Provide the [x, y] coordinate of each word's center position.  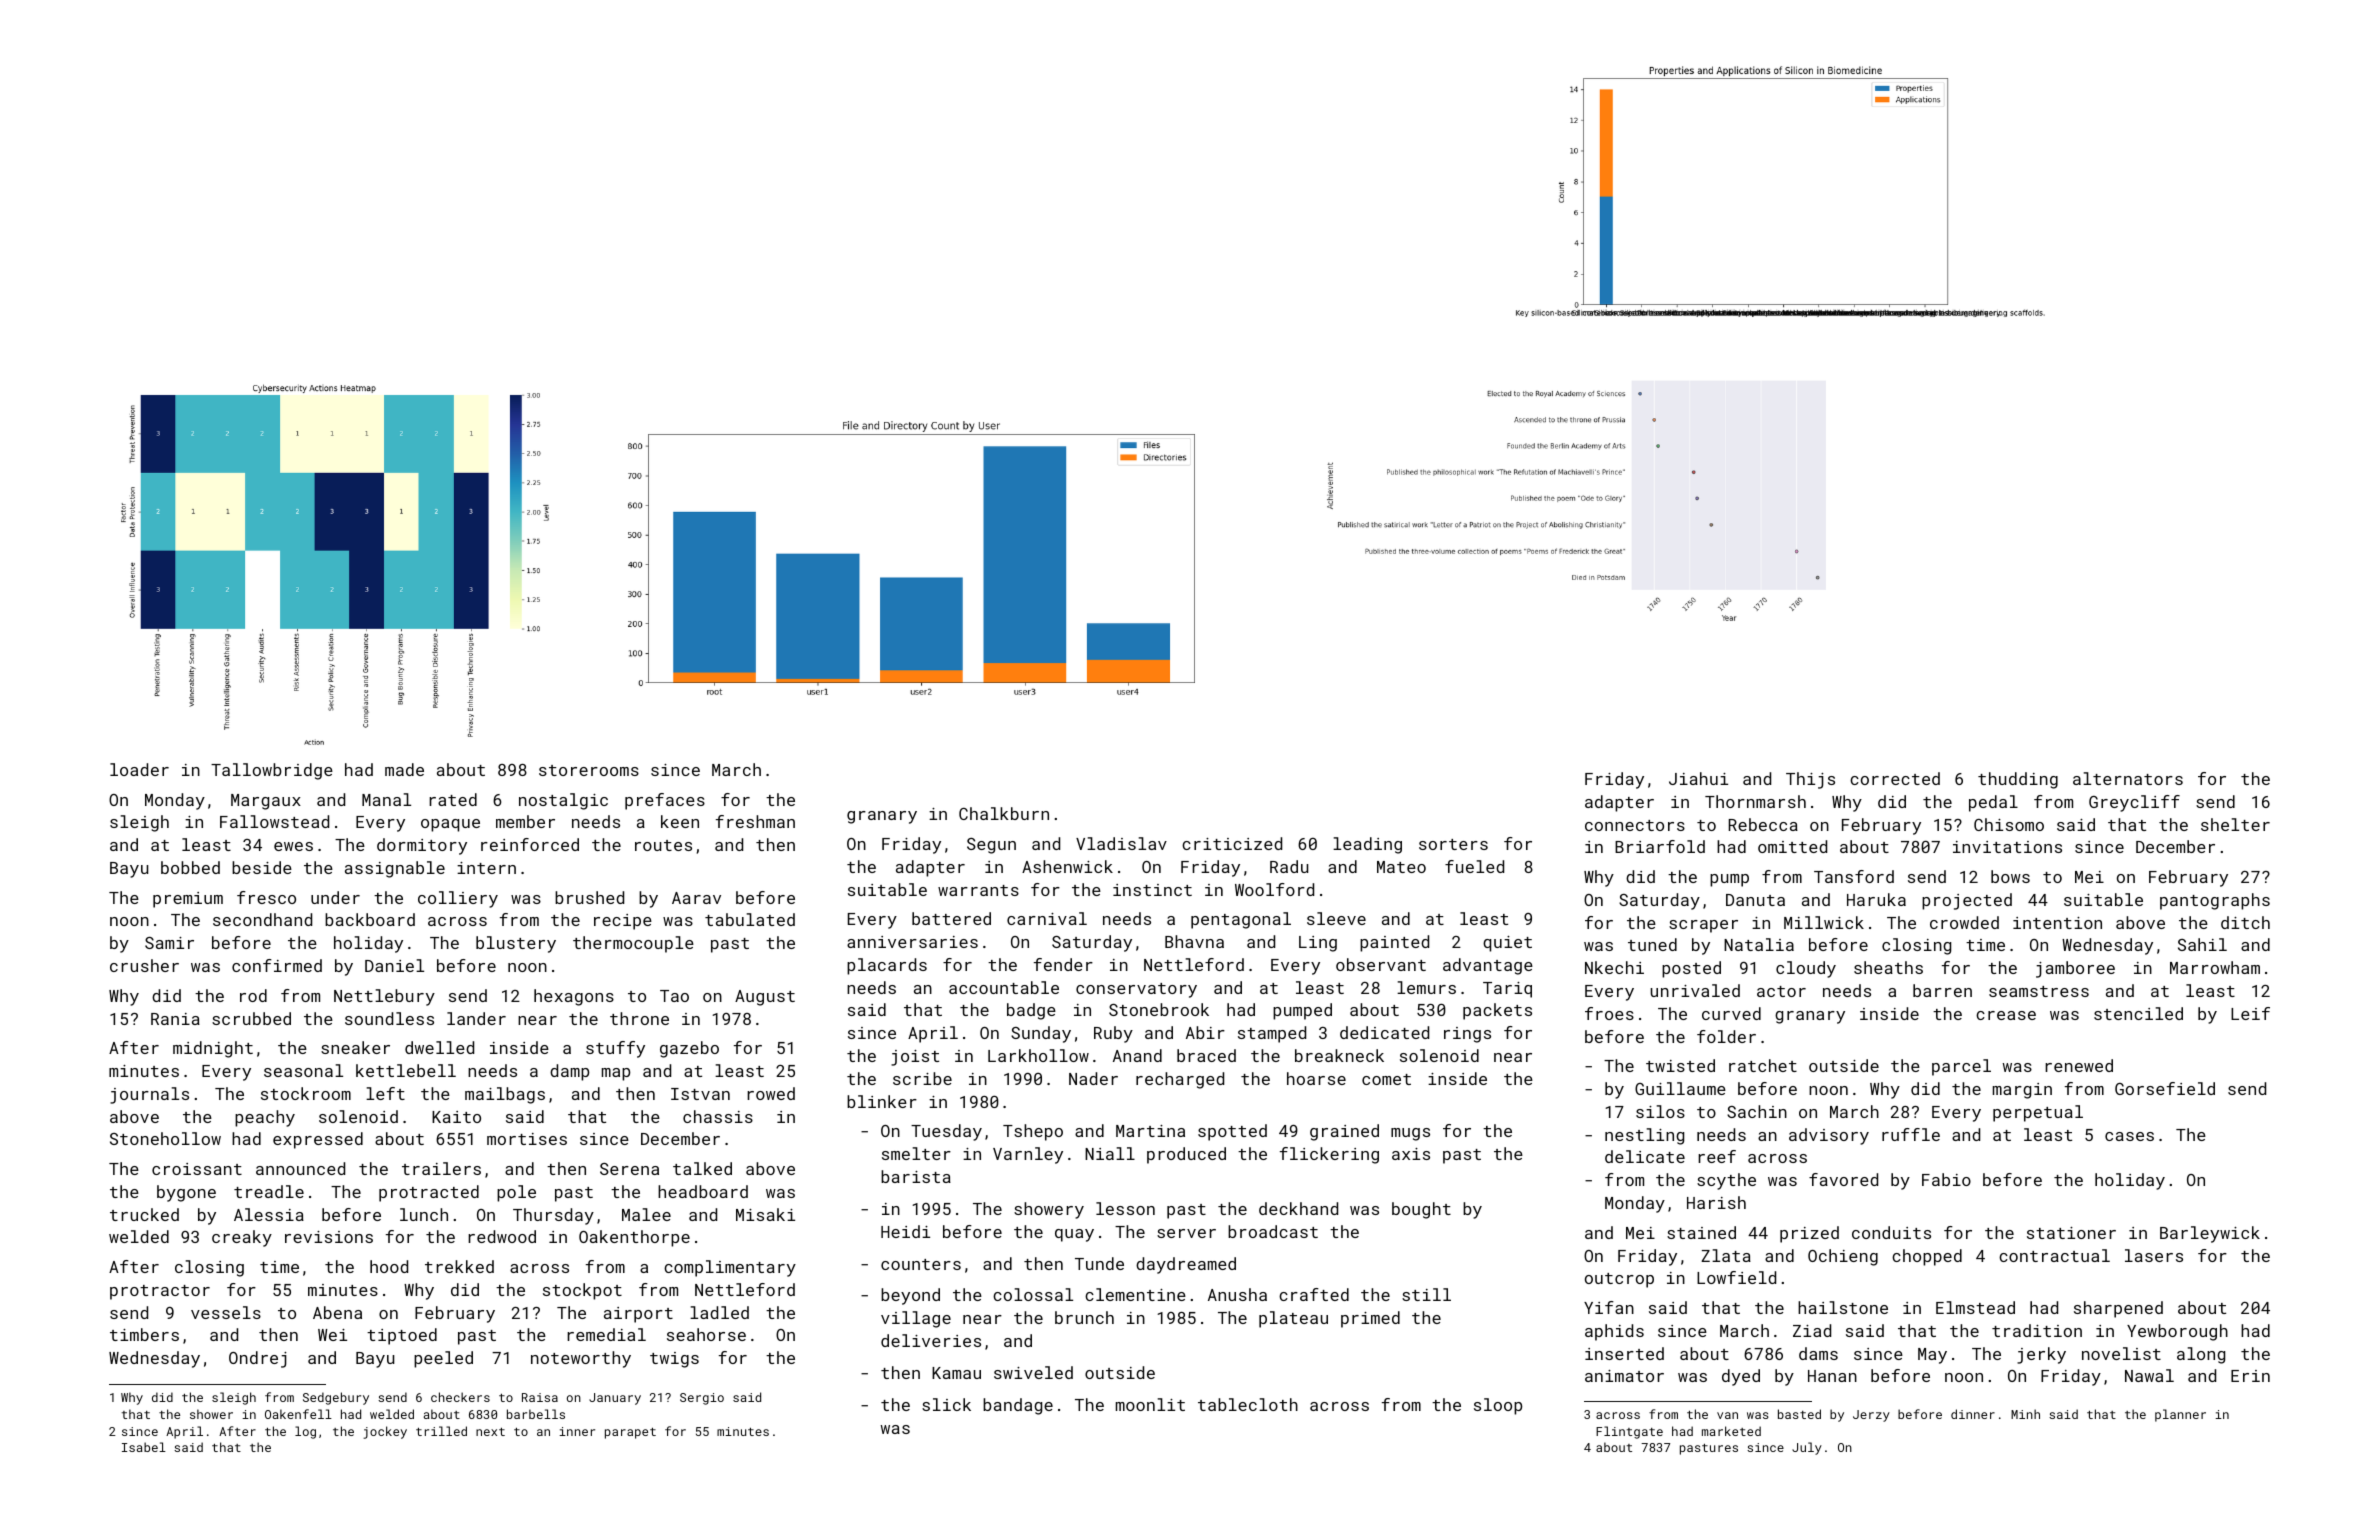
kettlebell [406, 1070]
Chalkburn [1004, 813]
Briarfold [1660, 846]
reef [1717, 1156]
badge [1031, 1011]
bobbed [190, 867]
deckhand [1298, 1208]
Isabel [144, 1447]
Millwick [1824, 922]
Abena [337, 1312]
